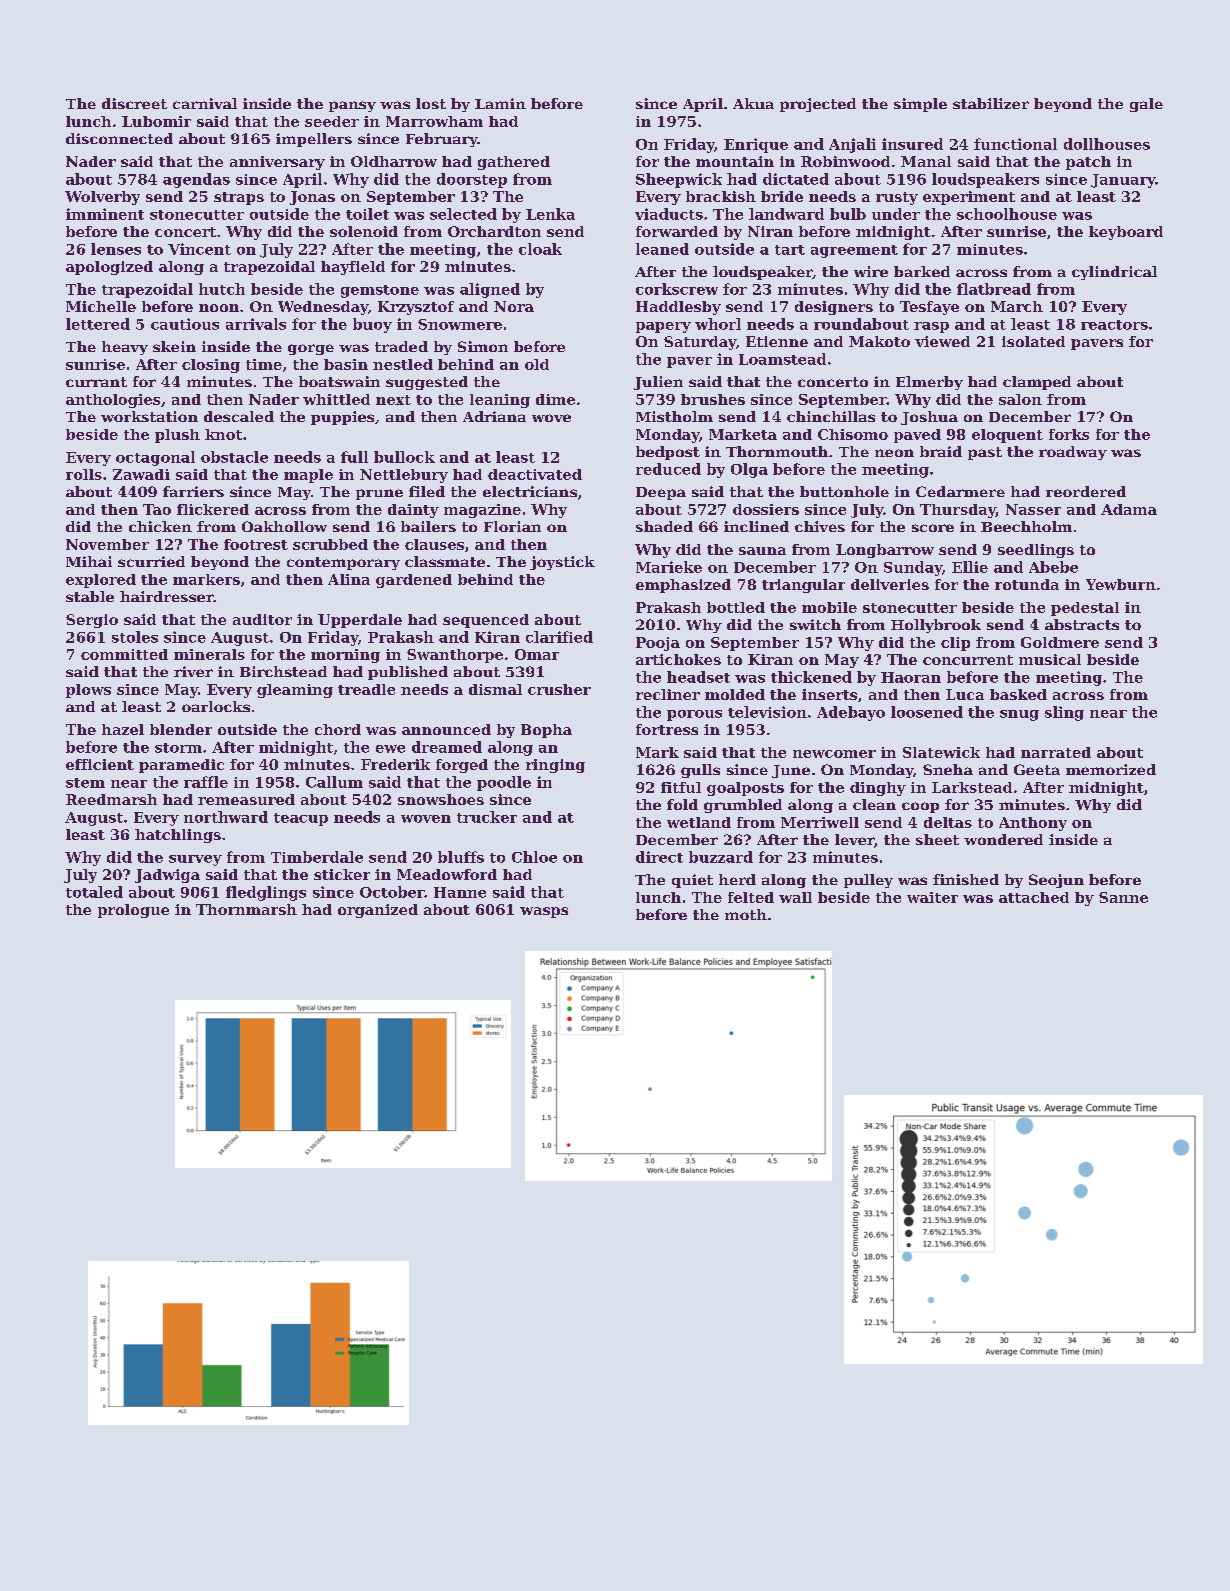 This image has width=1230, height=1591. I want to click on patch, so click(1088, 163).
